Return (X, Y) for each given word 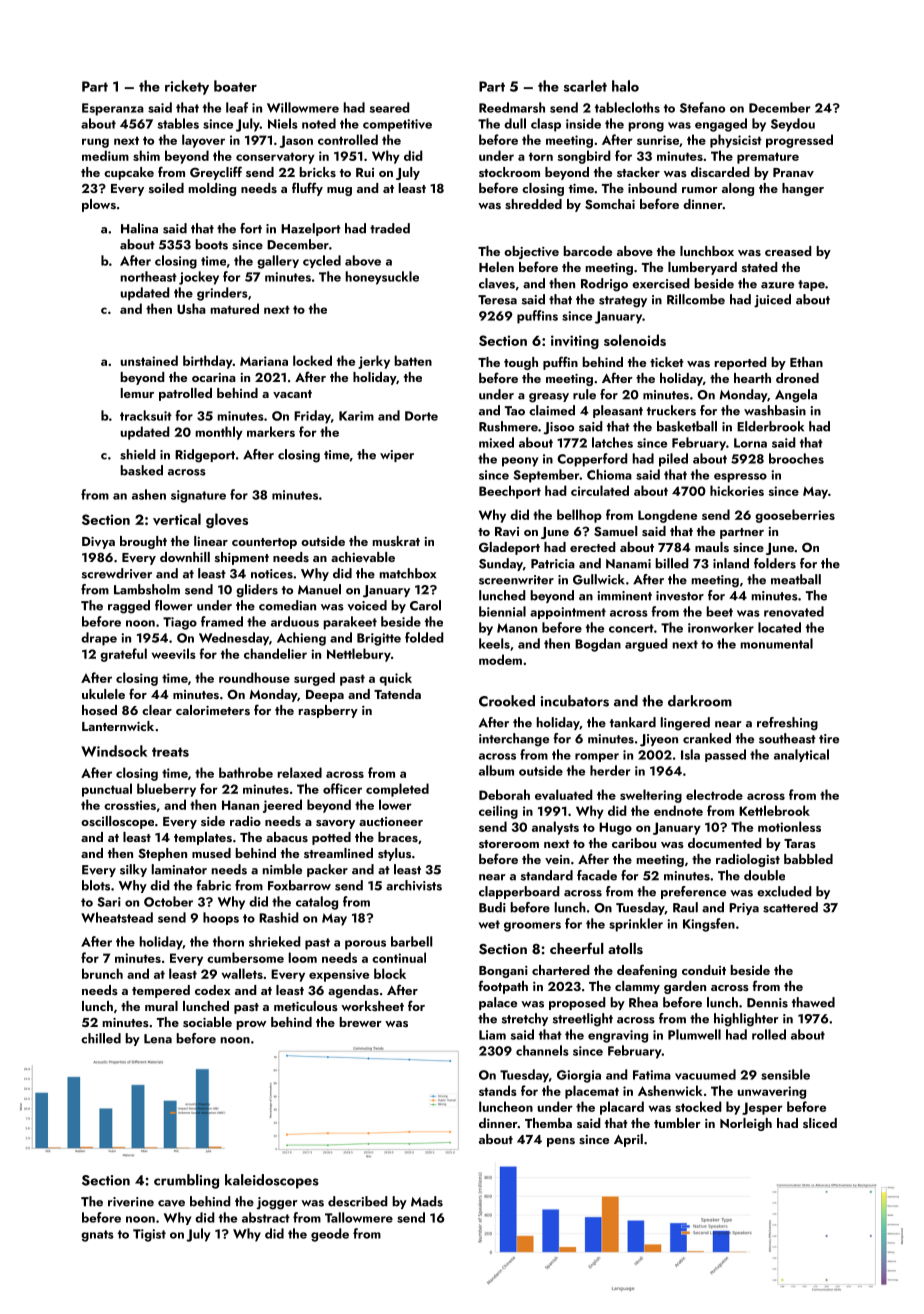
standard (547, 875)
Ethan (806, 362)
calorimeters (213, 710)
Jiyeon (659, 740)
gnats (97, 1236)
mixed (496, 442)
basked (141, 470)
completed (397, 790)
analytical (801, 755)
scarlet (585, 86)
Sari (109, 902)
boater (235, 86)
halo (625, 86)
